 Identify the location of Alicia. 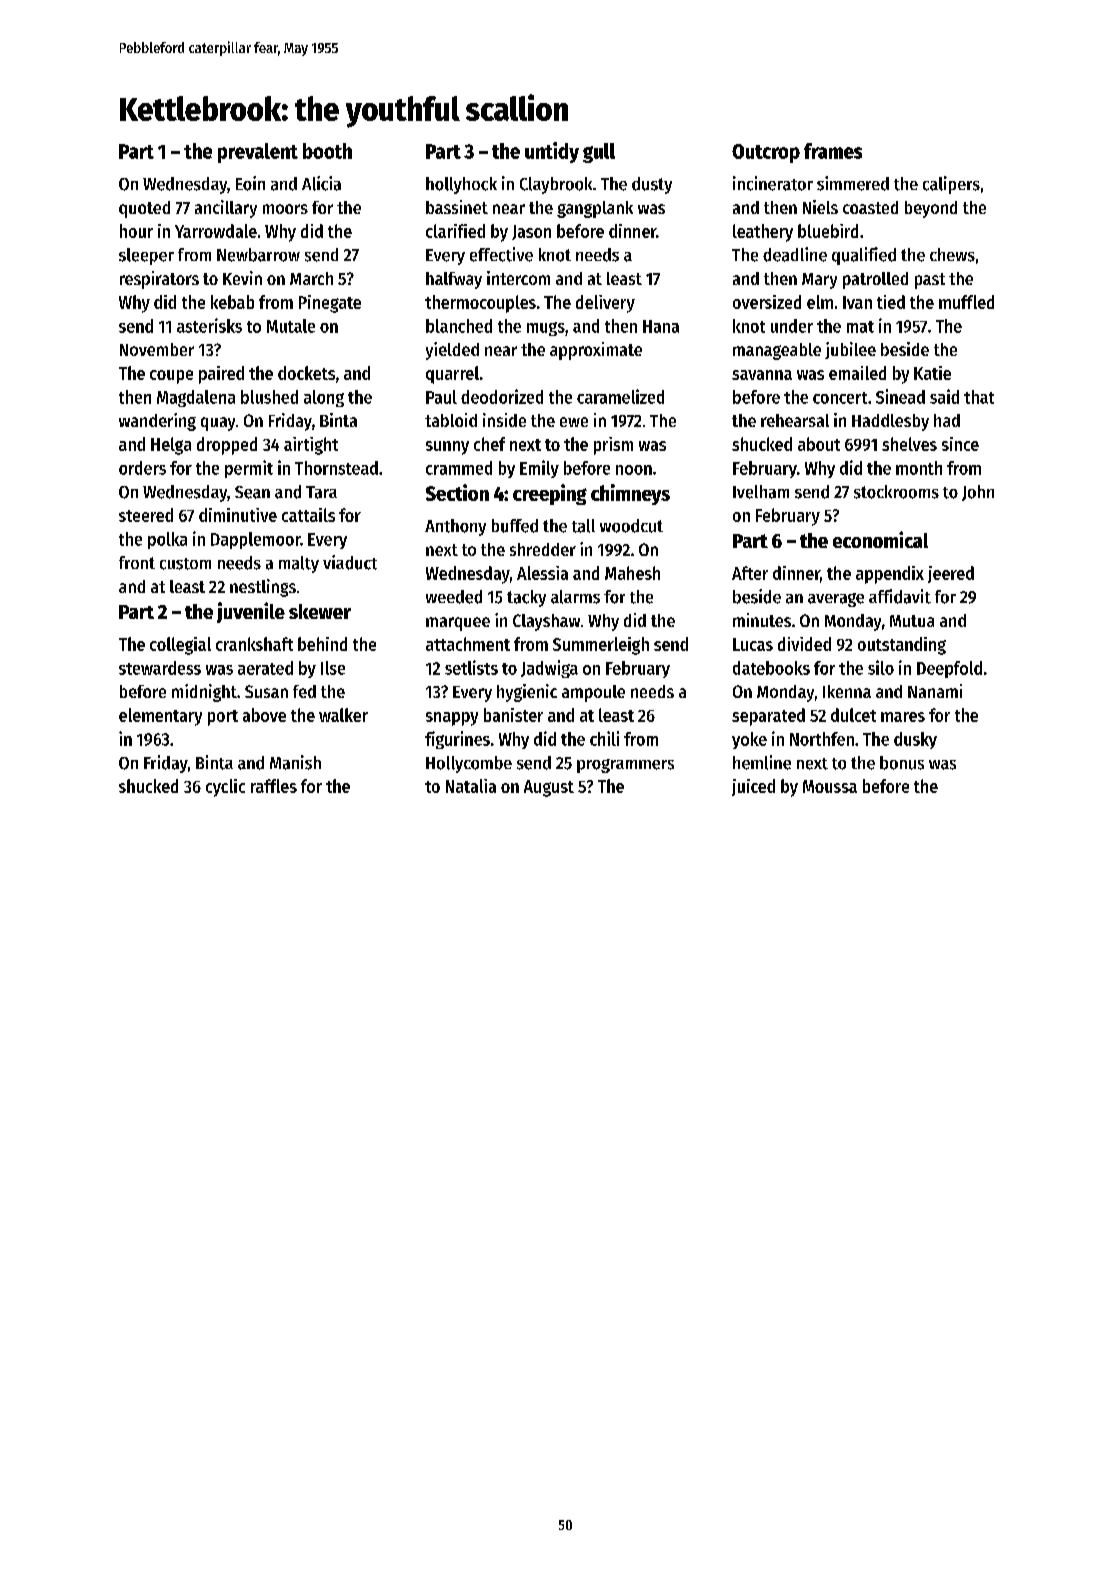
(321, 183).
